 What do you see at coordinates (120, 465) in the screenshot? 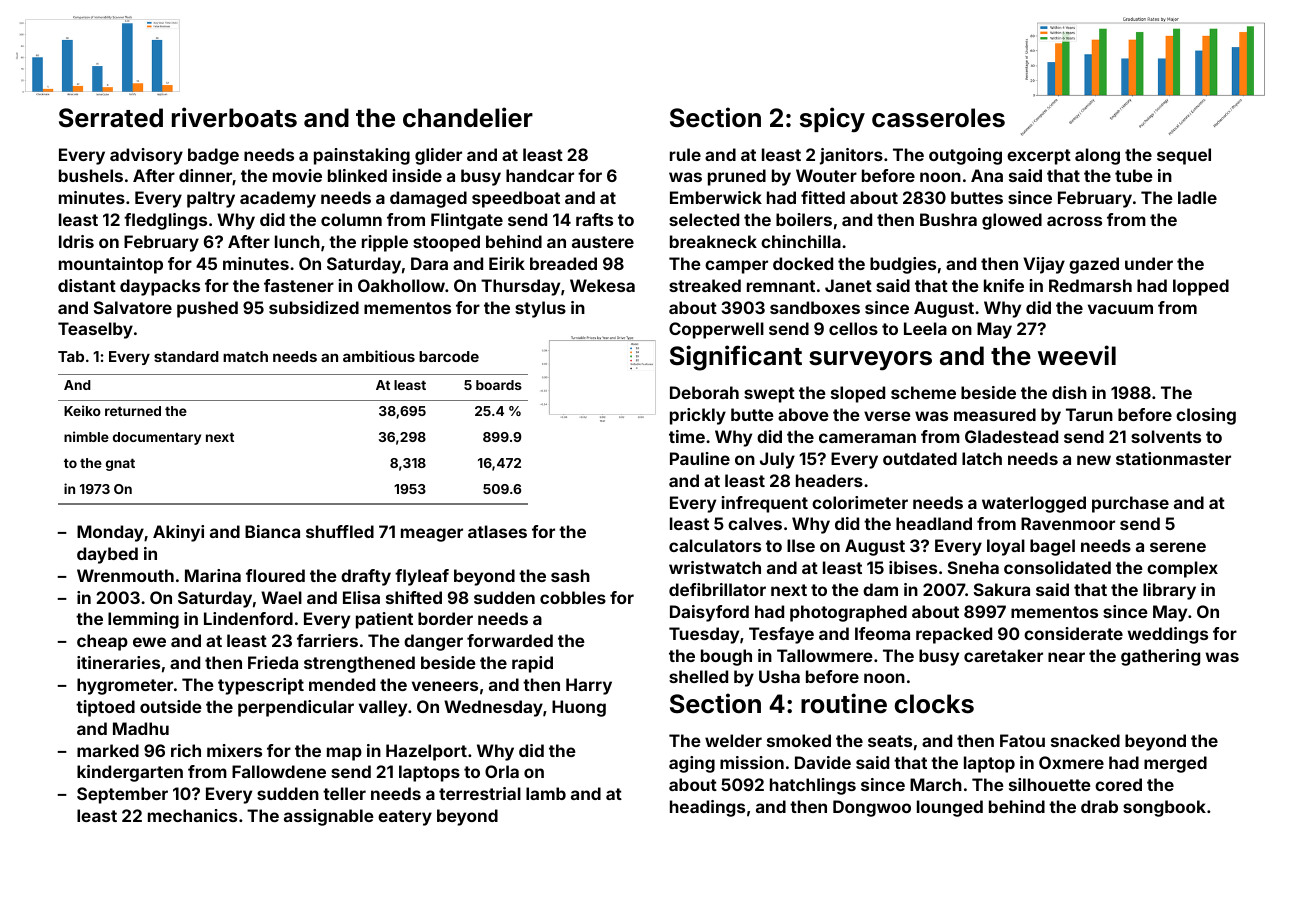
I see `gnat` at bounding box center [120, 465].
